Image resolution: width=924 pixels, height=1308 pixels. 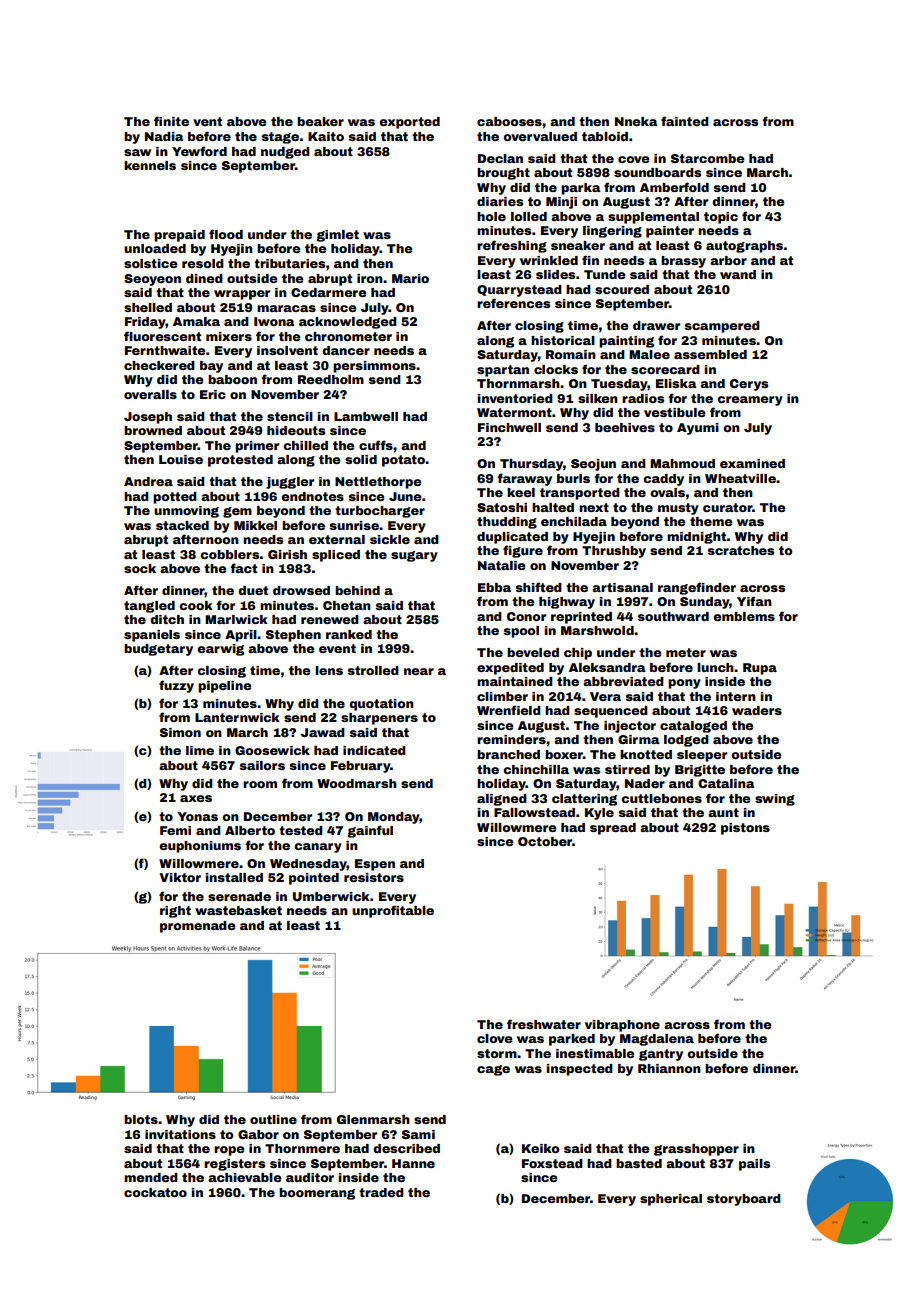 I want to click on autographs, so click(x=744, y=247).
